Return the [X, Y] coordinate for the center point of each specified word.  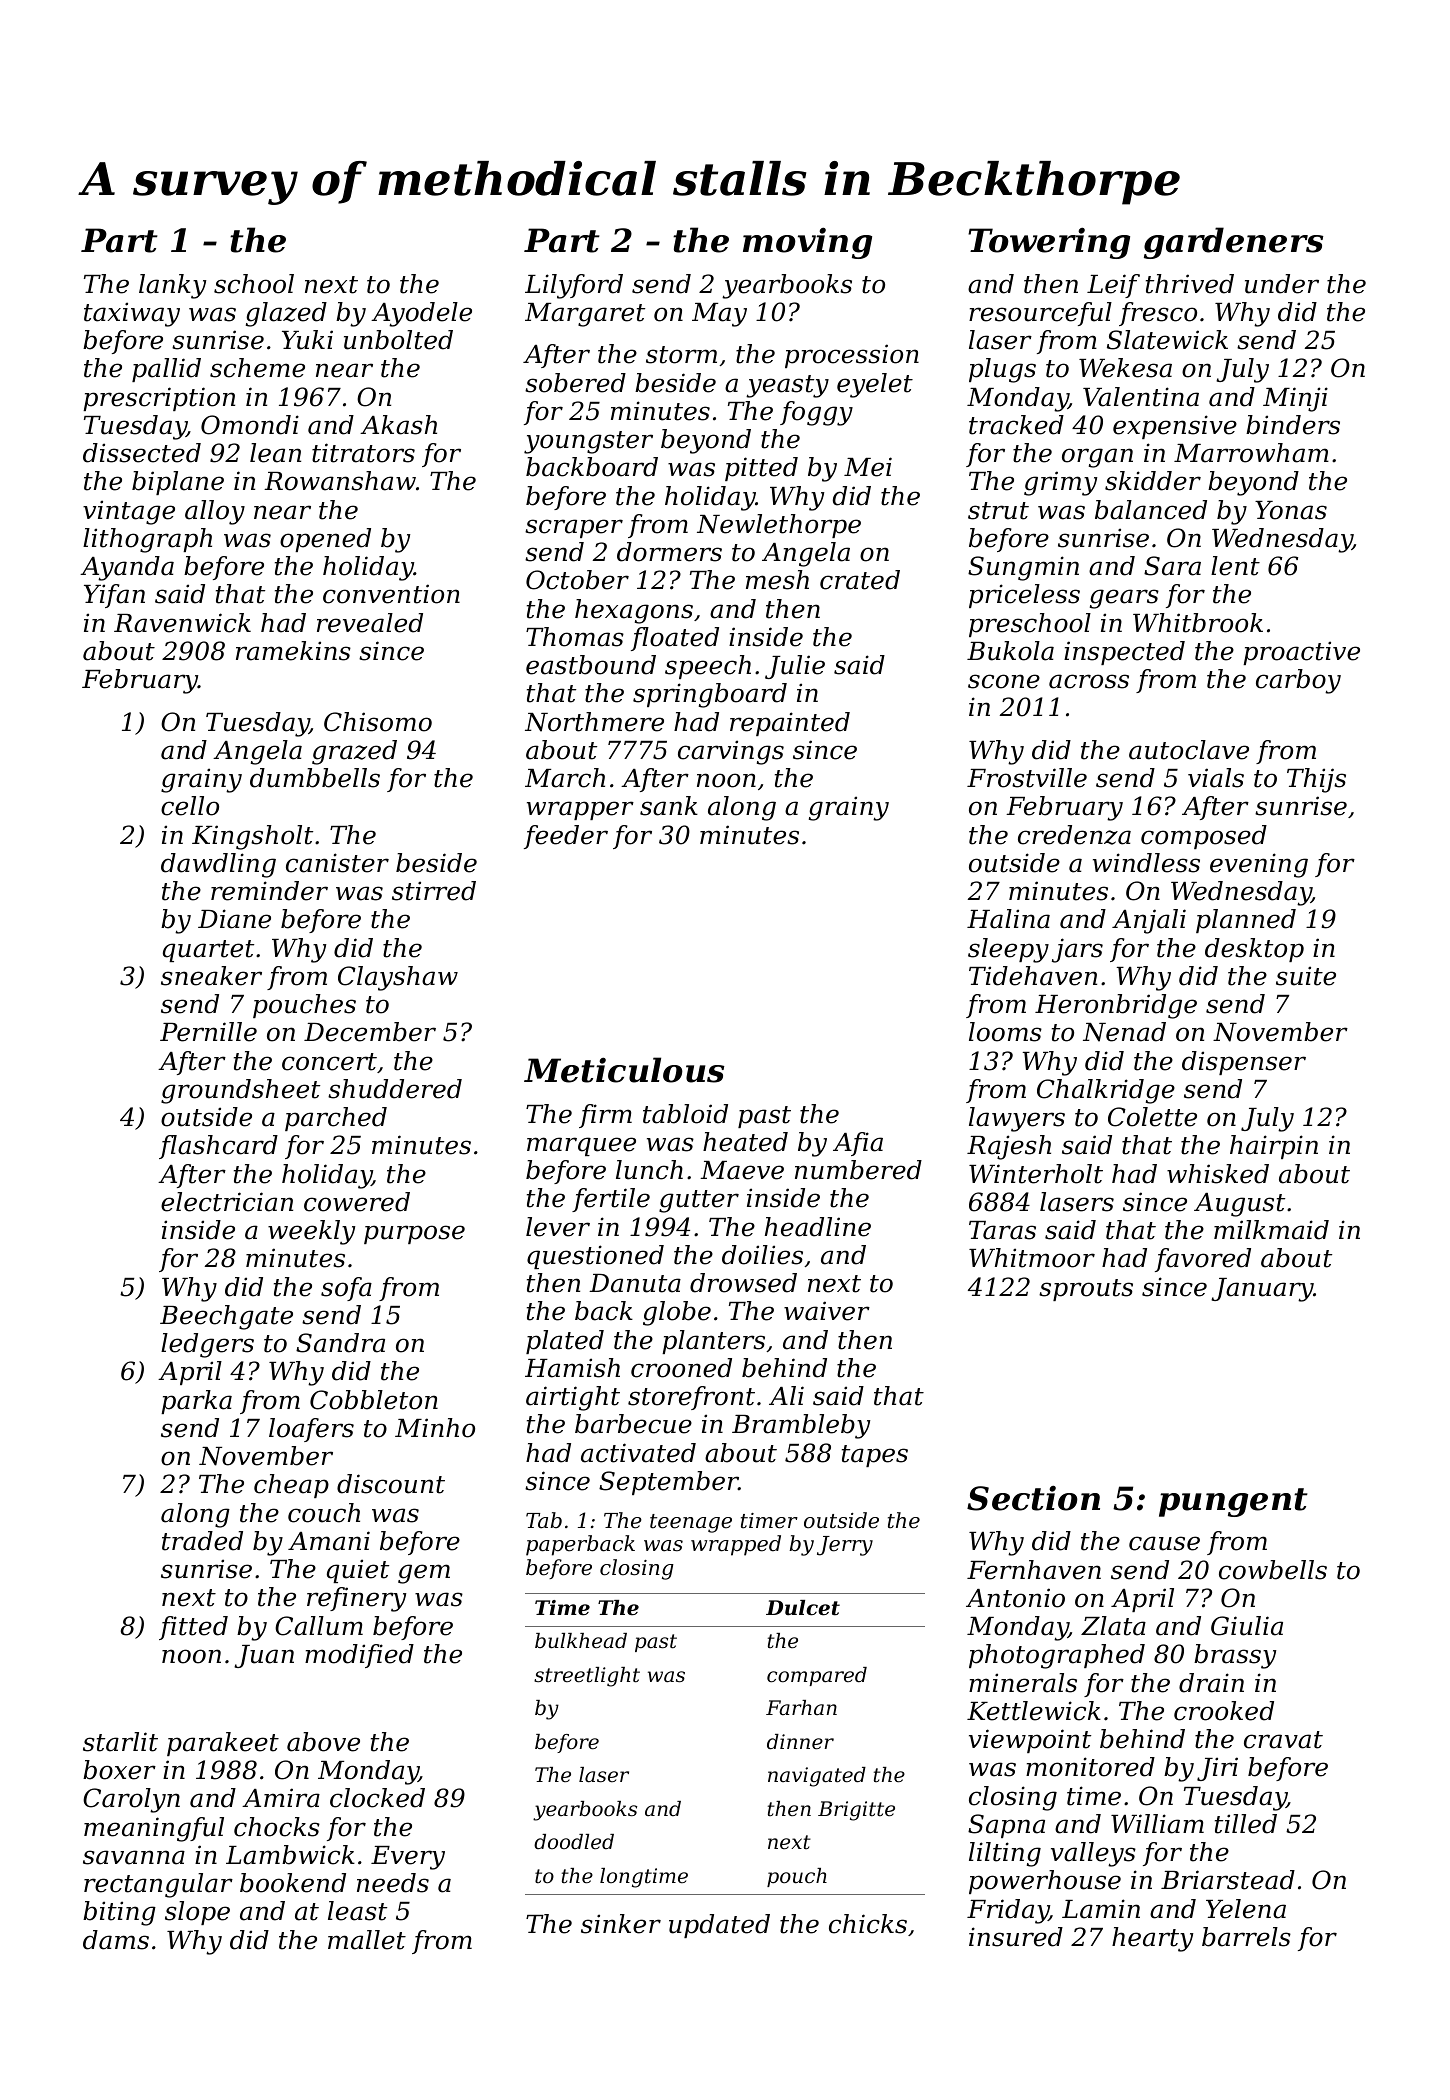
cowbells [1273, 1570]
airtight [573, 1398]
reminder [269, 891]
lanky [172, 286]
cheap [291, 1486]
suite [1306, 976]
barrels [1246, 1937]
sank [669, 806]
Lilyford [574, 286]
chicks [868, 1924]
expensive [1175, 427]
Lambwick [290, 1855]
